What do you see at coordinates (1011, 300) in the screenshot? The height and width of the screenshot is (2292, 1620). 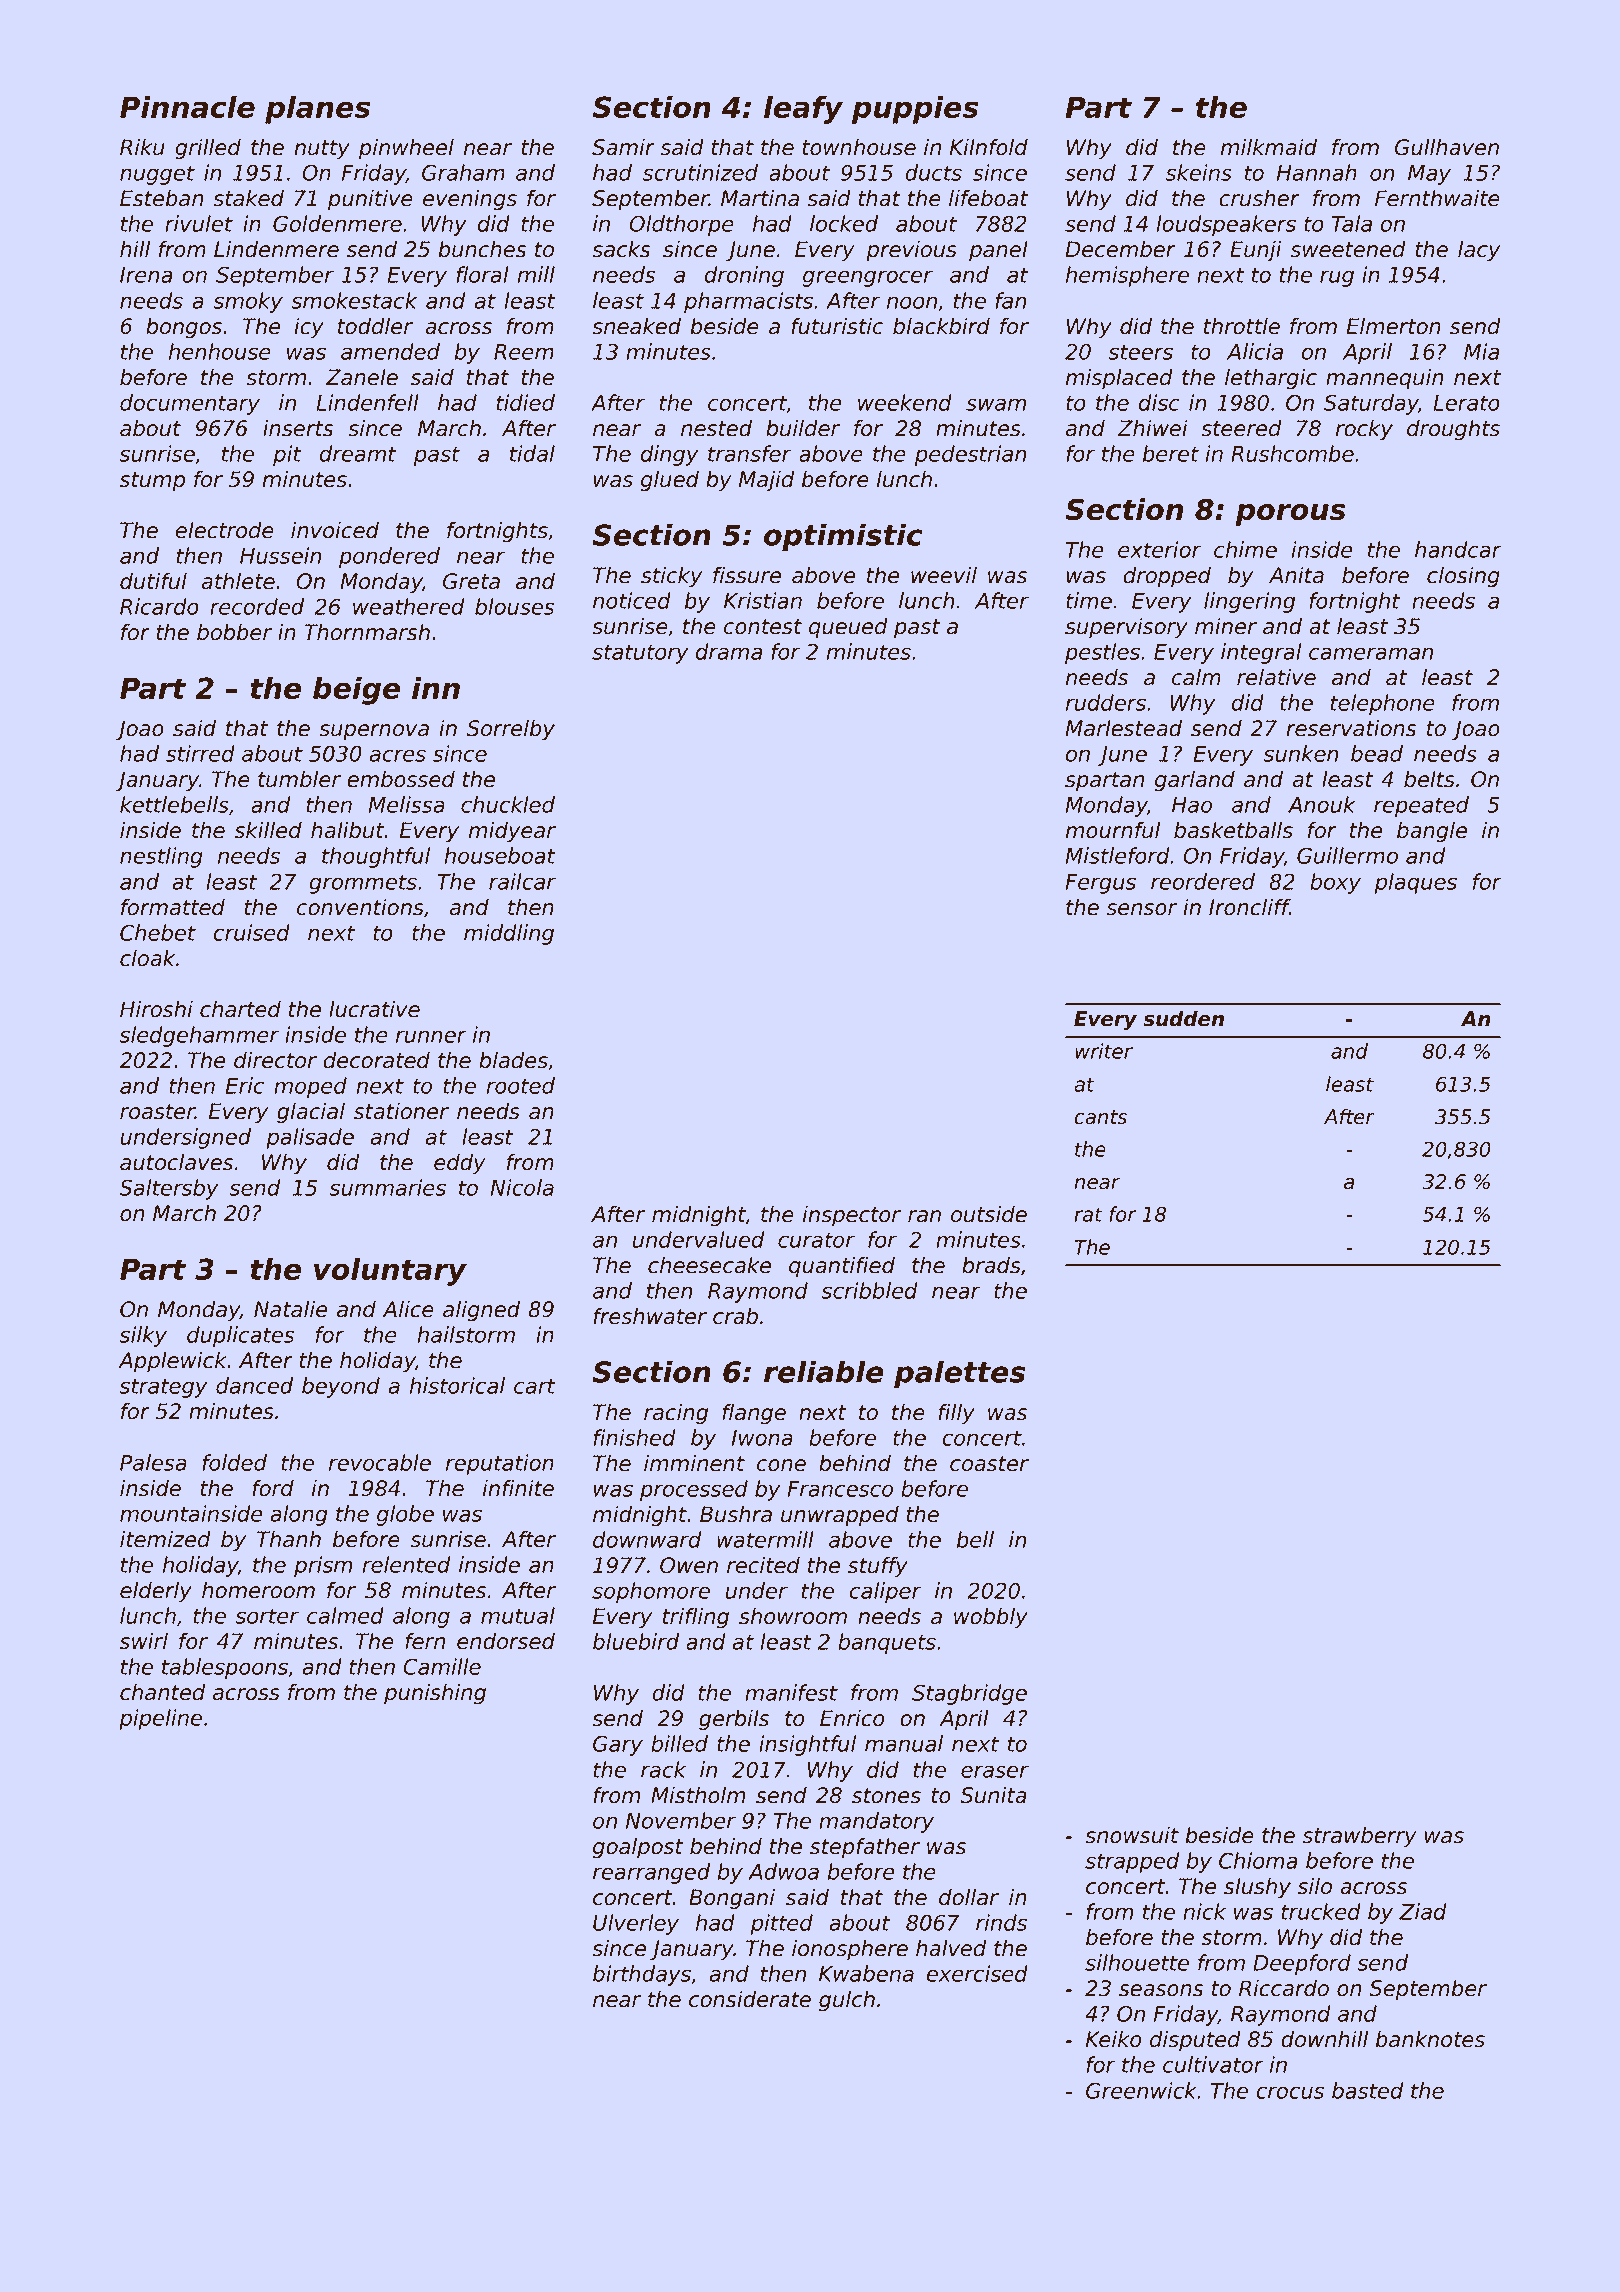 I see `fan` at bounding box center [1011, 300].
